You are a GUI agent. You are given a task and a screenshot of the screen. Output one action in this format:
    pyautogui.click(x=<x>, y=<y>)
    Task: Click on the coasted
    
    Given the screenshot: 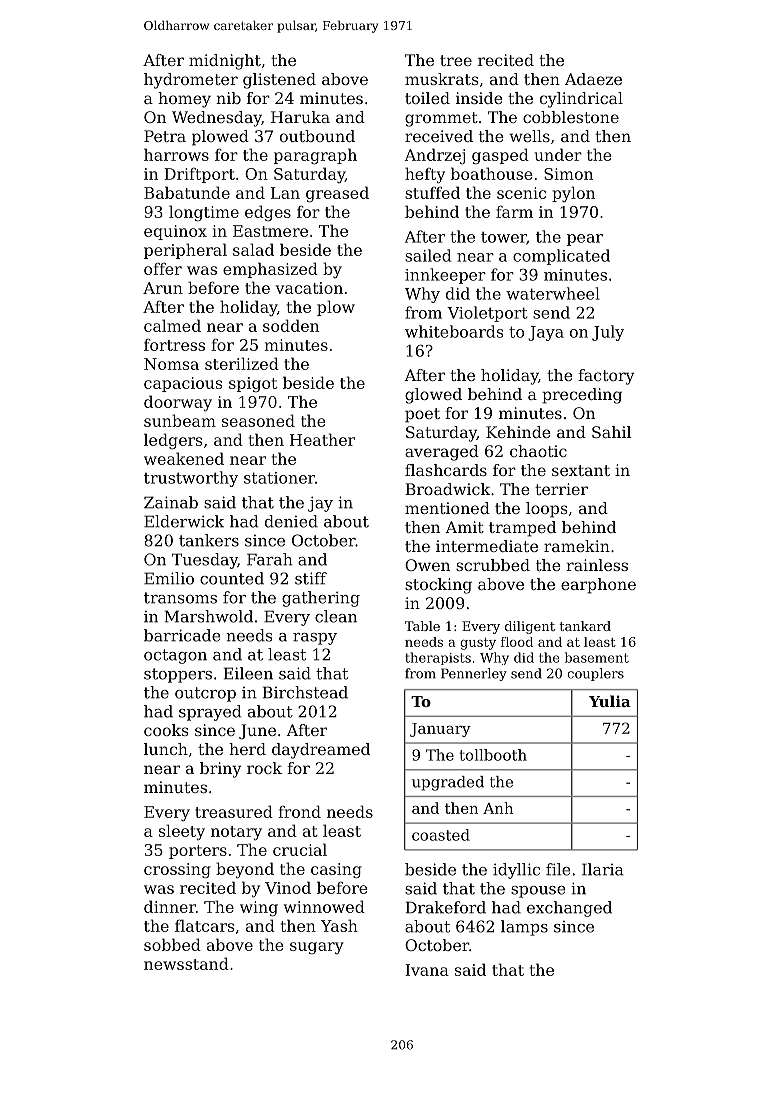 What is the action you would take?
    pyautogui.click(x=441, y=835)
